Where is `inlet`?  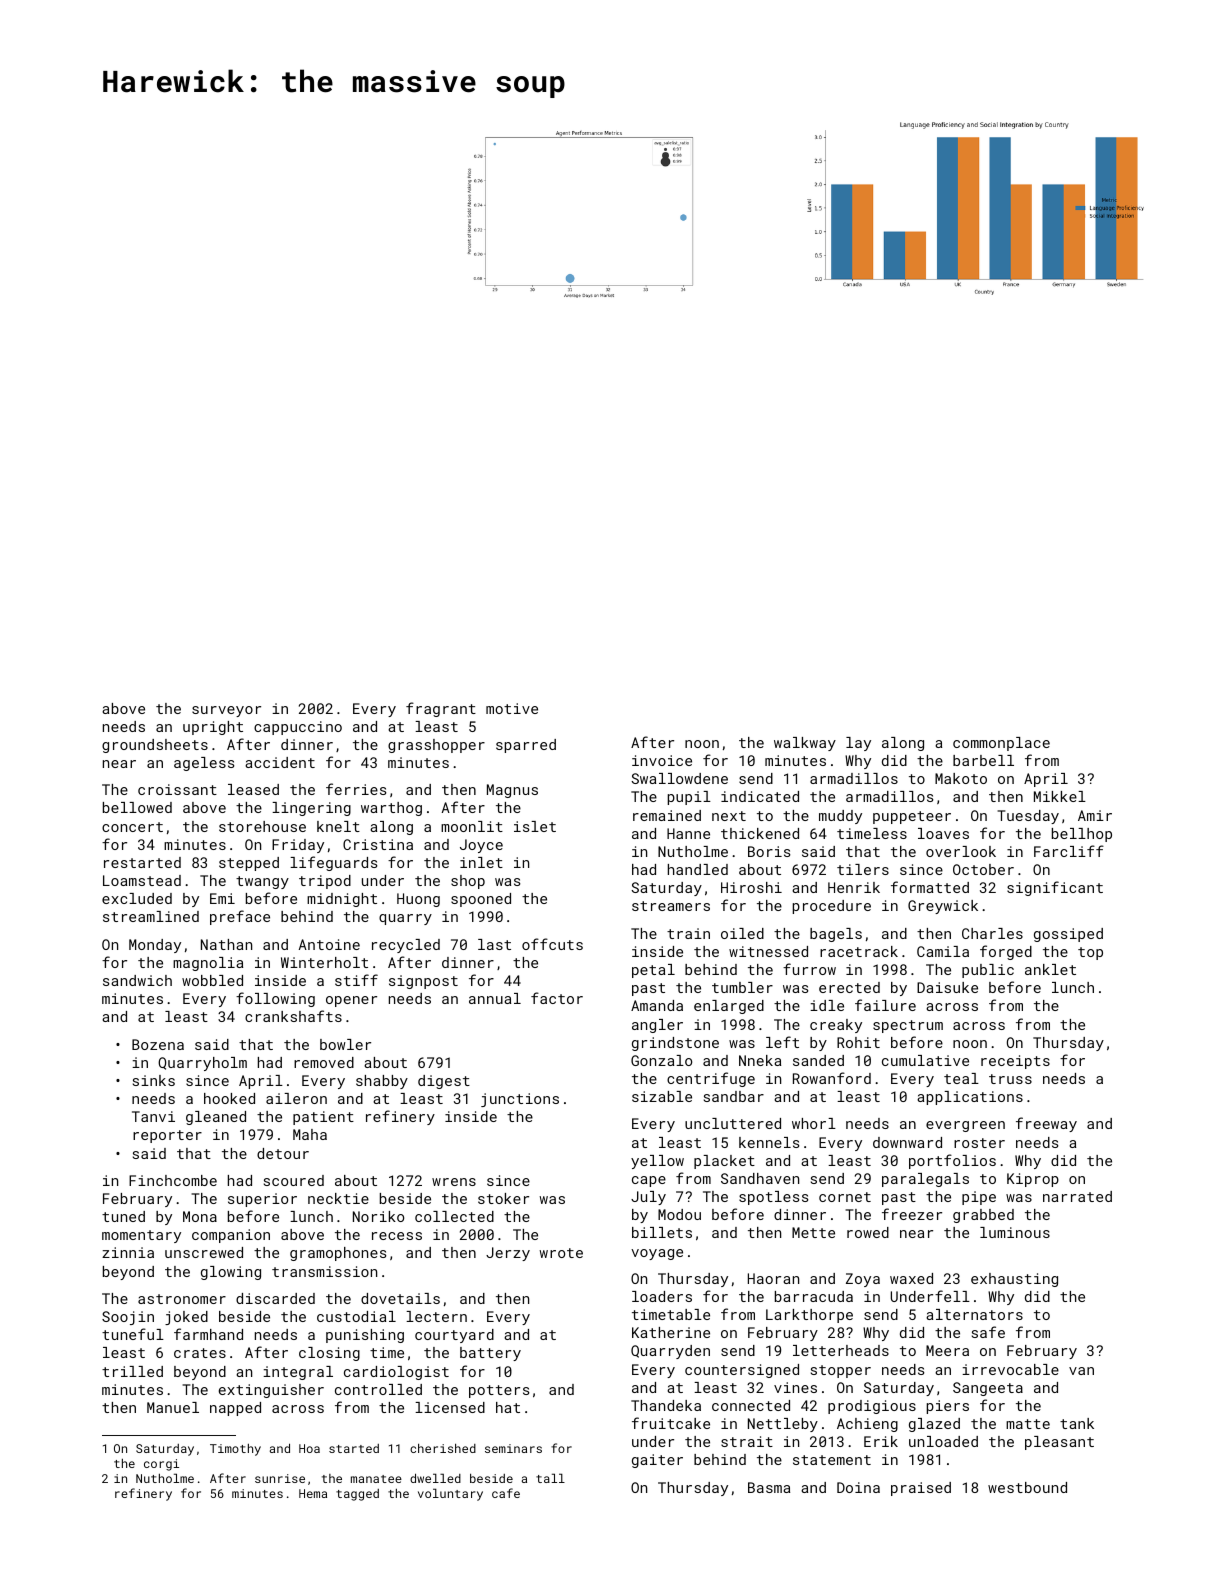 inlet is located at coordinates (481, 862).
